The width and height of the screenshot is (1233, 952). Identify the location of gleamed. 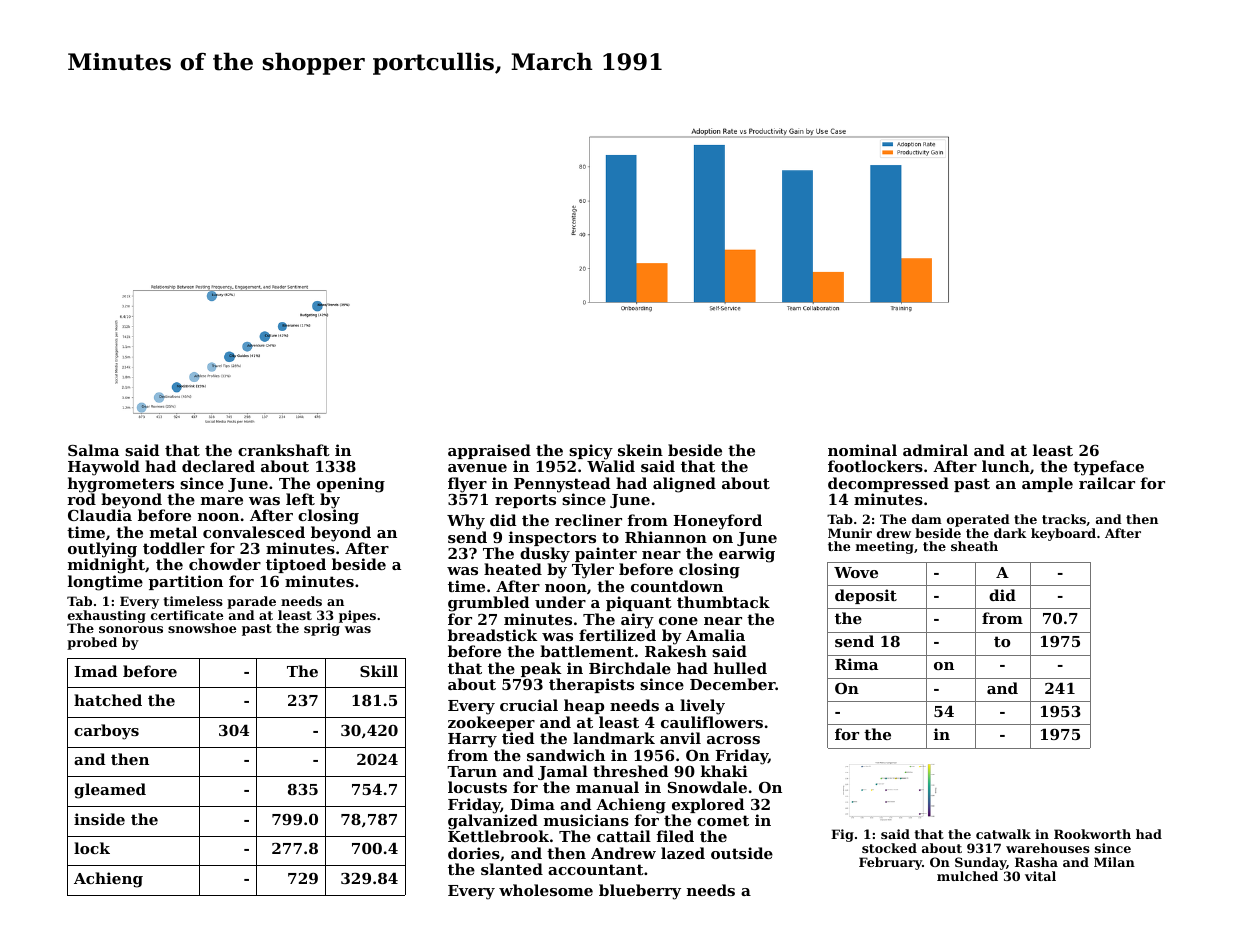
(110, 791).
